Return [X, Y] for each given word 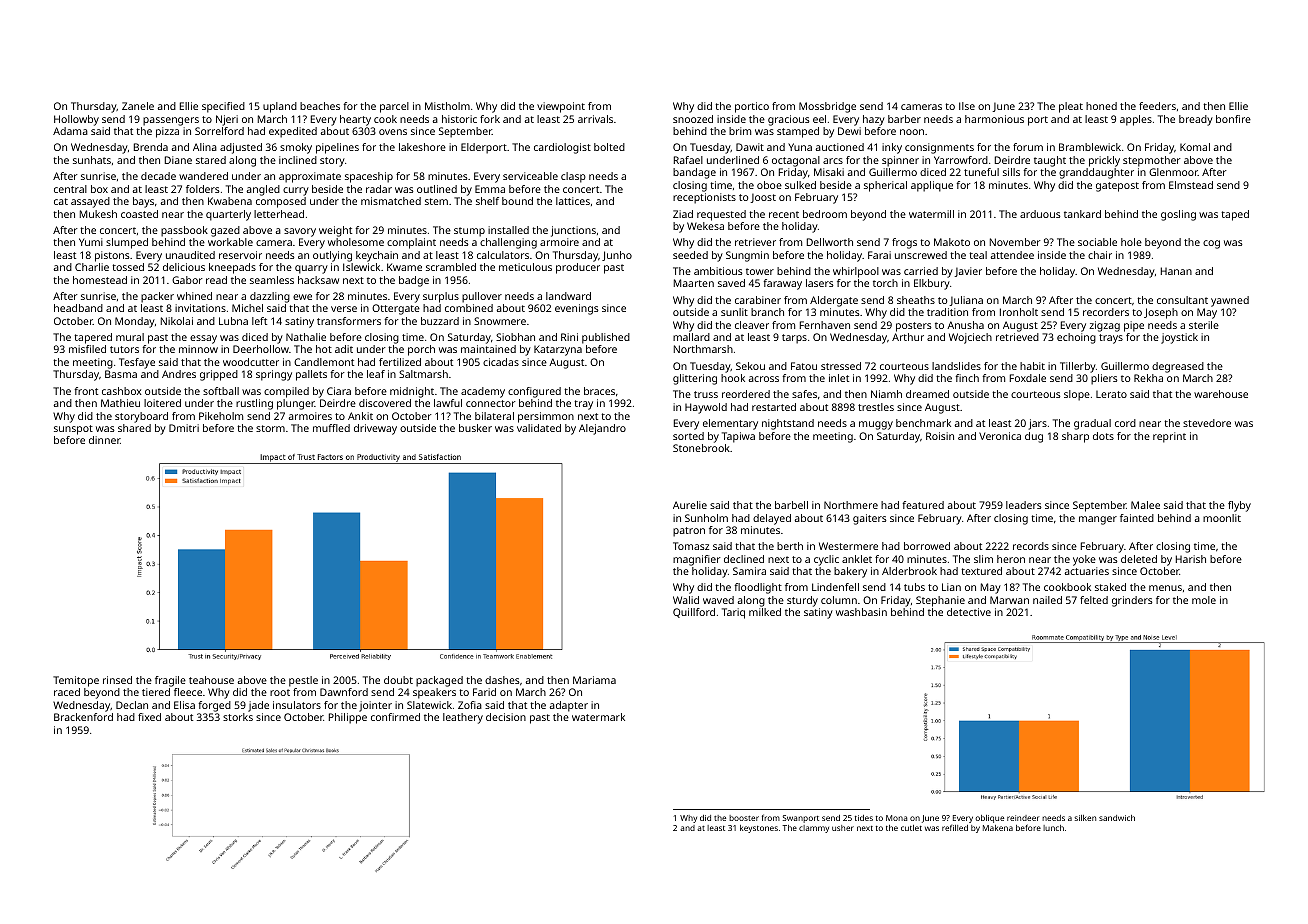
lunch [1053, 828]
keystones [759, 829]
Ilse [967, 106]
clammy [814, 829]
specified [223, 107]
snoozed [693, 119]
